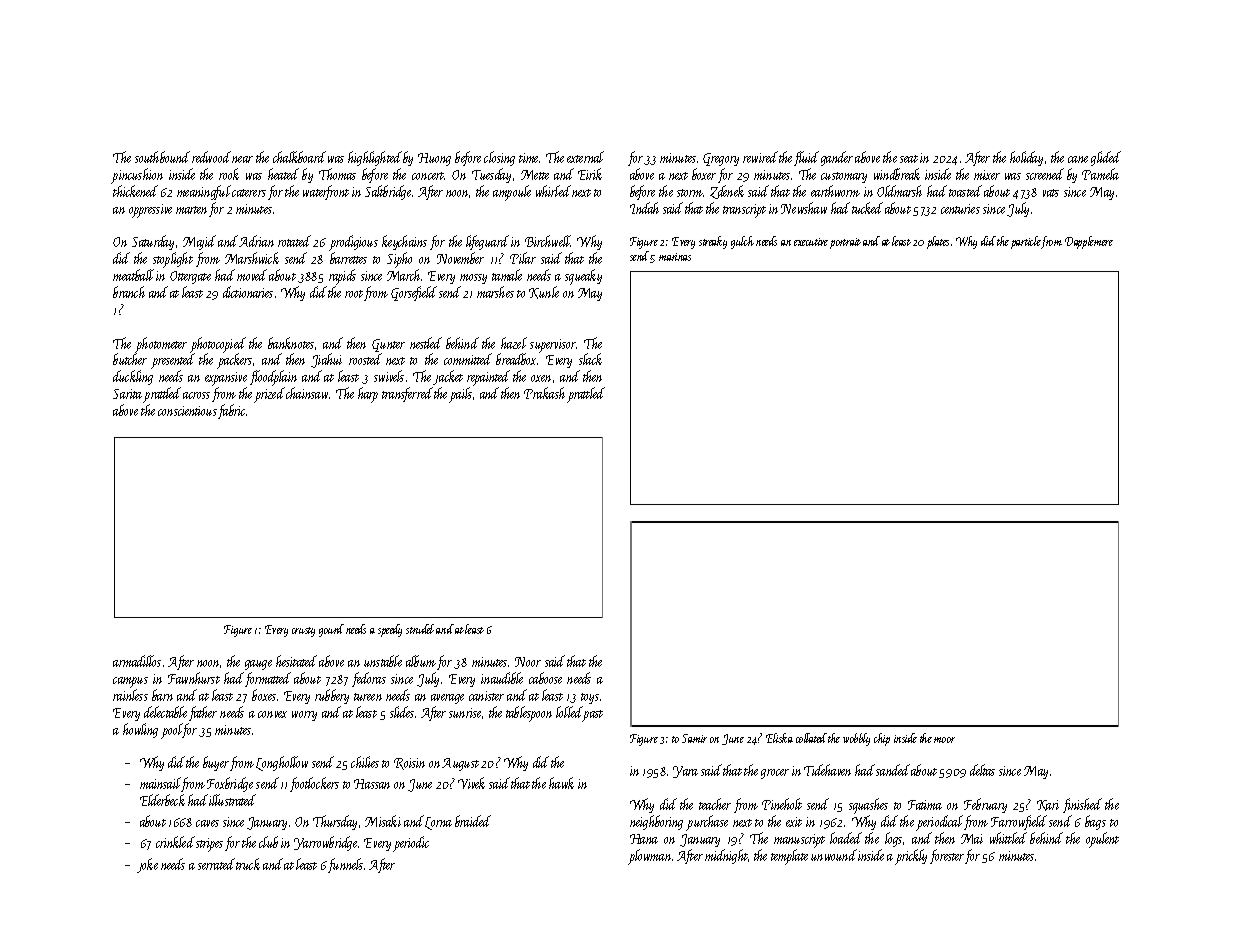 Image resolution: width=1233 pixels, height=952 pixels. What do you see at coordinates (137, 661) in the document?
I see `armadillos` at bounding box center [137, 661].
